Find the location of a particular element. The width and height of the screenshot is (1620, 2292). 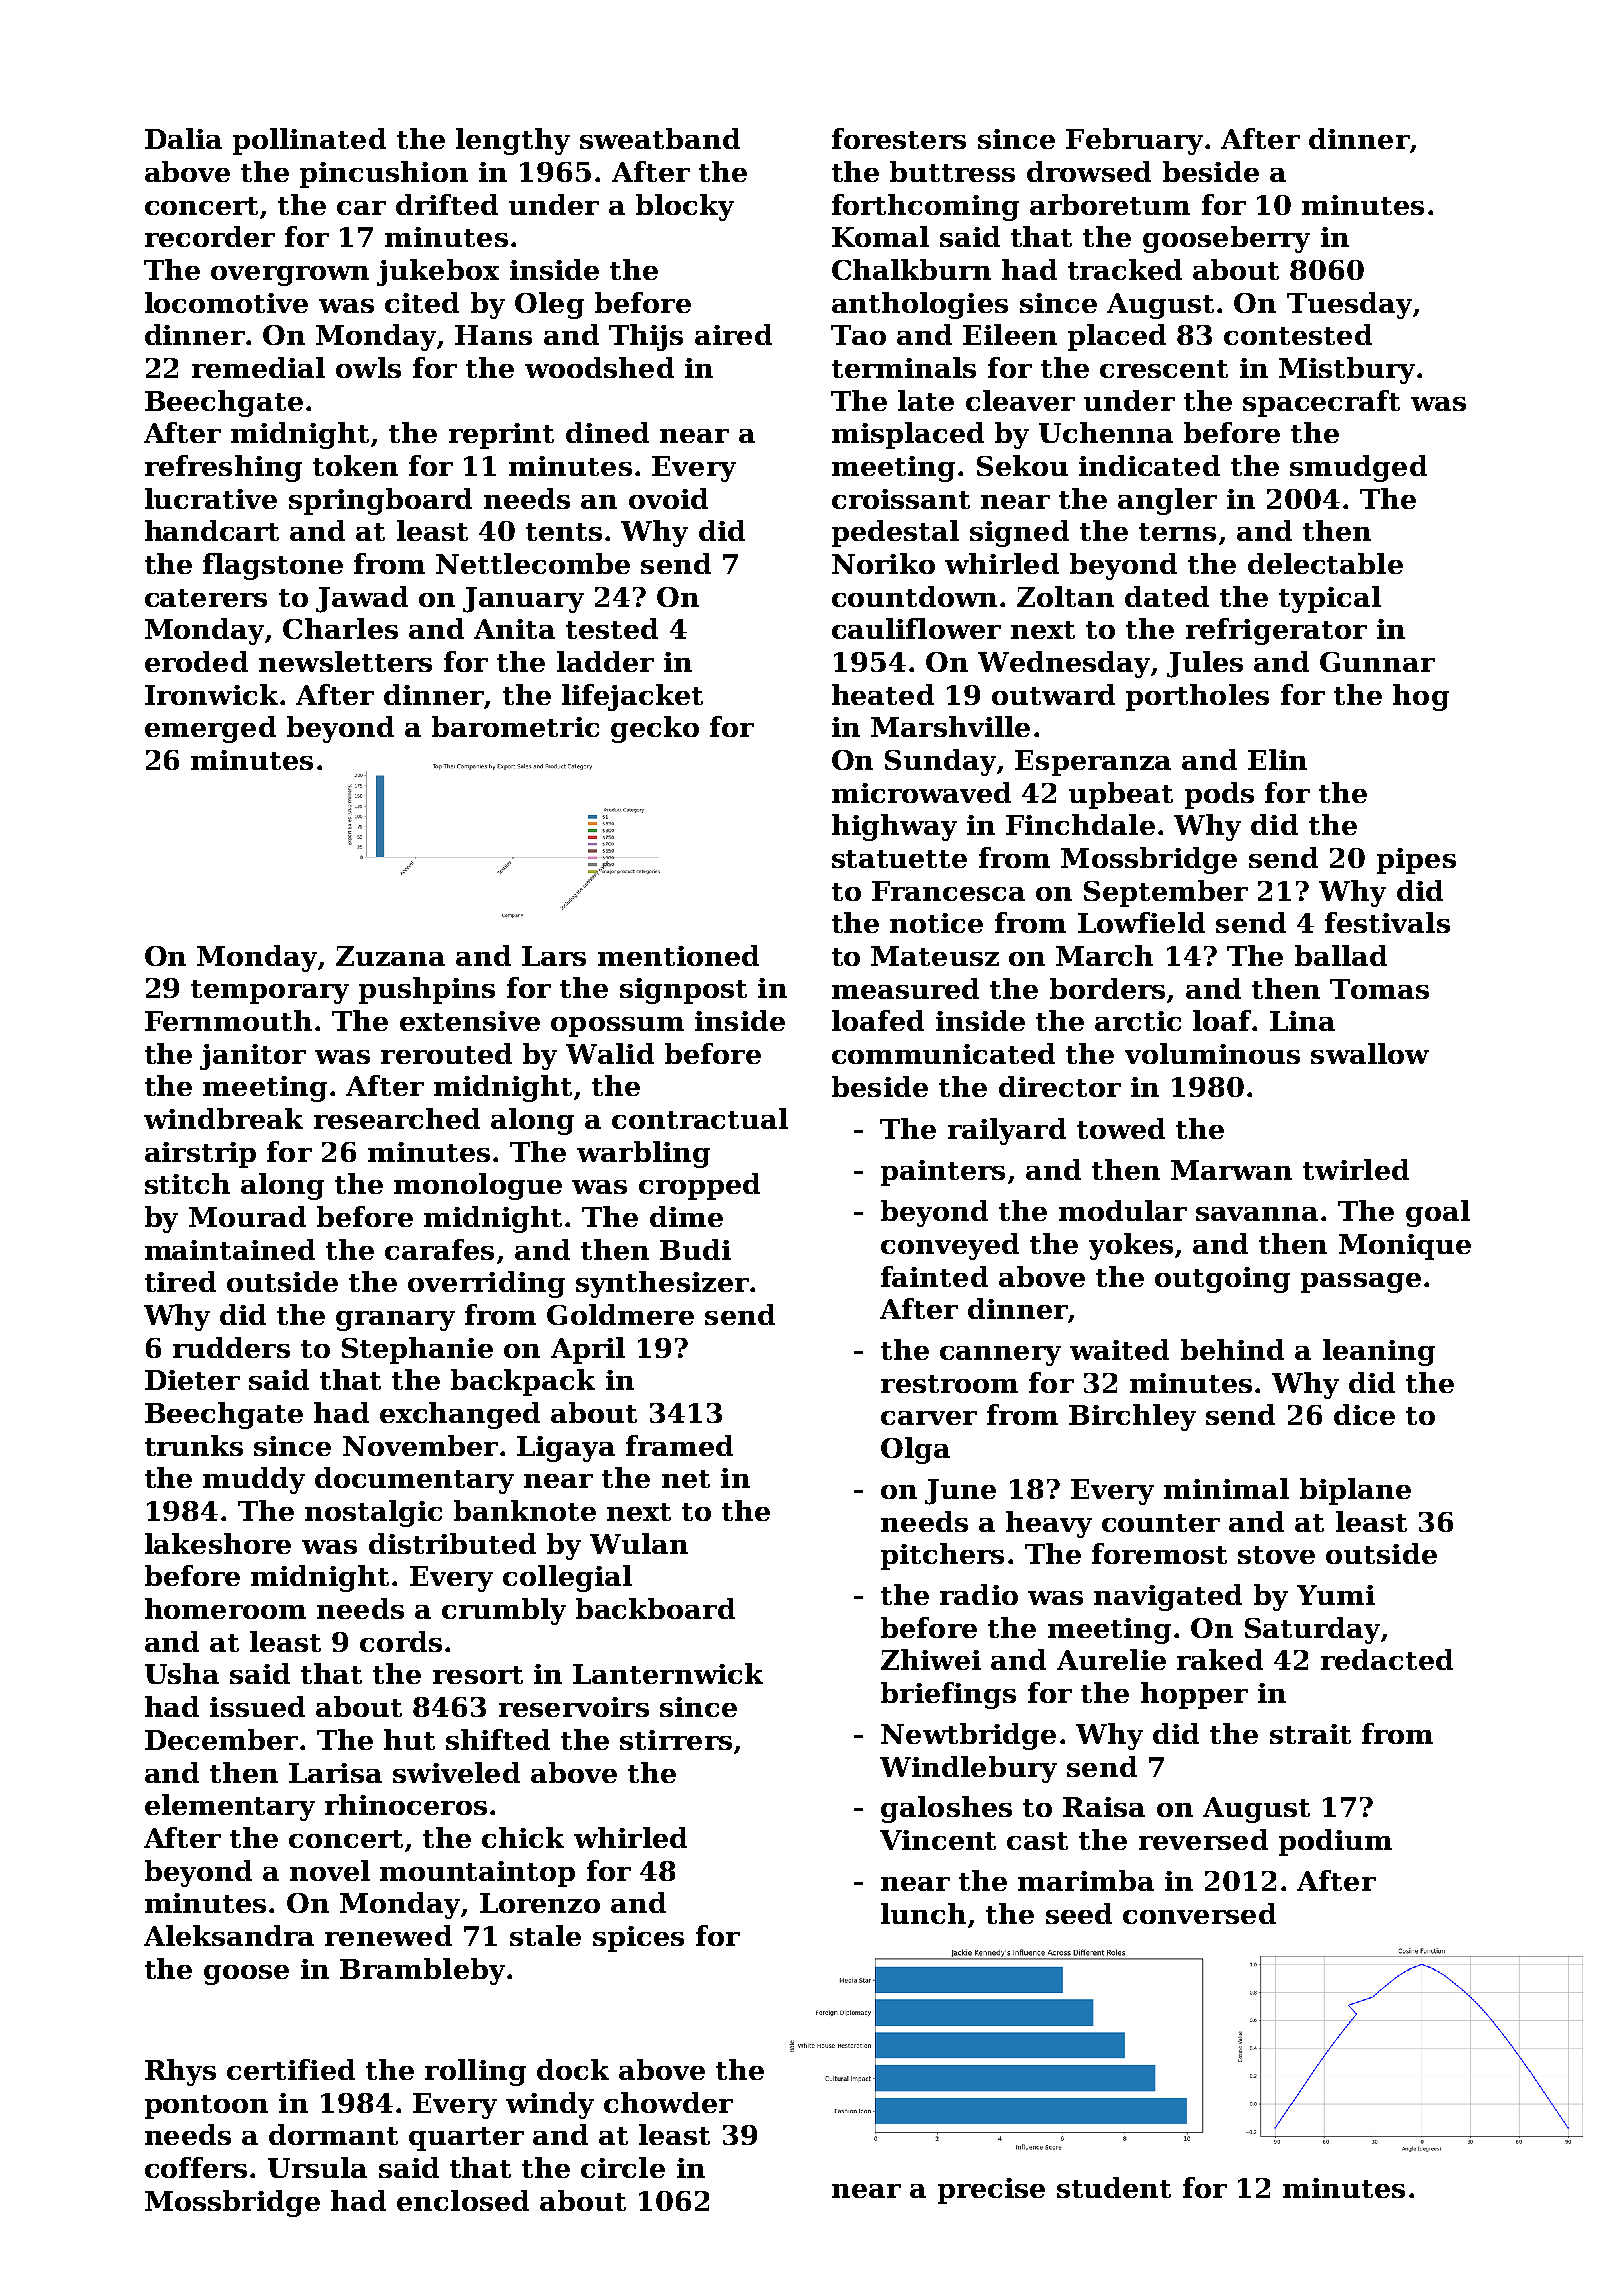

eroded is located at coordinates (196, 661).
